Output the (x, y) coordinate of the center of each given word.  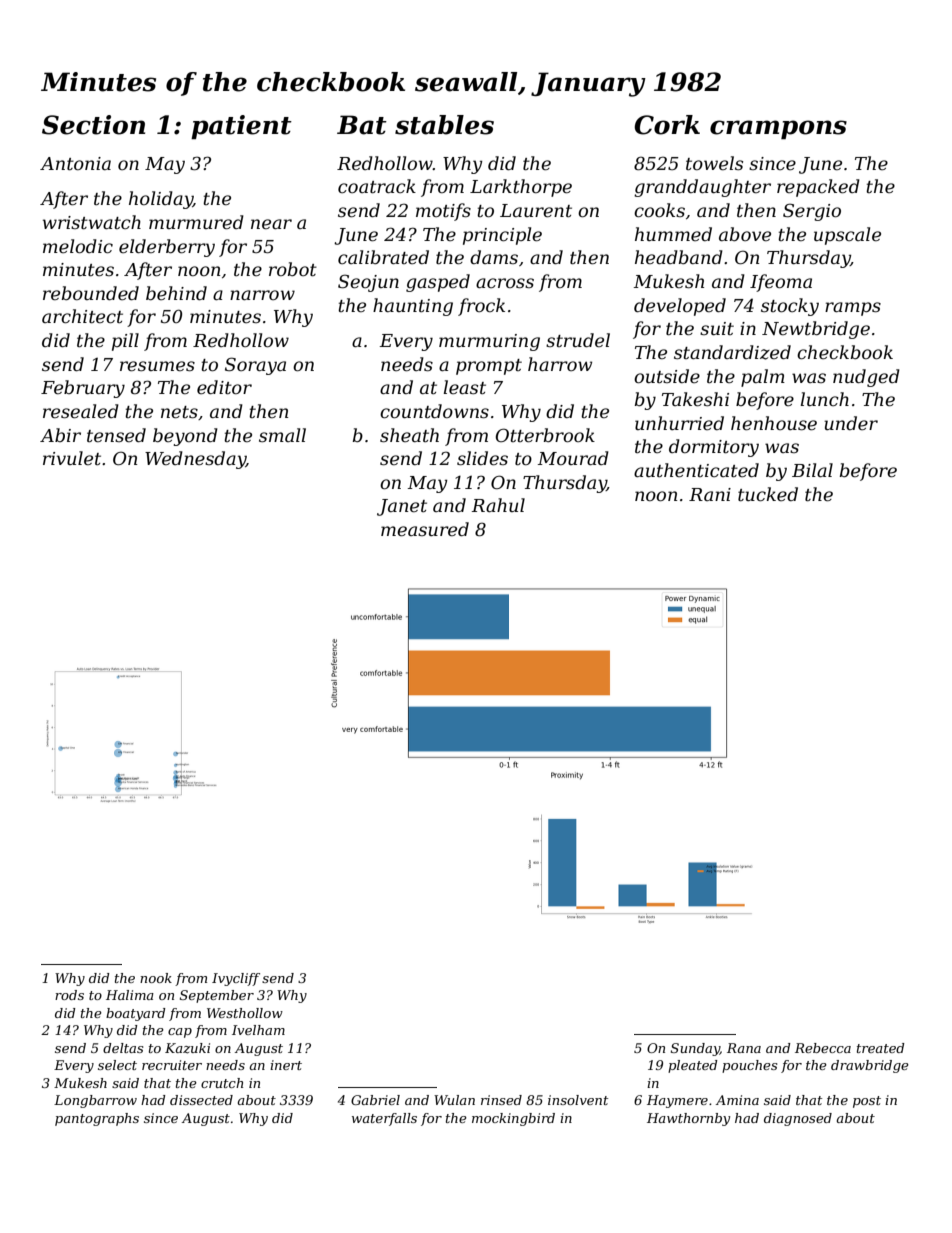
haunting (413, 307)
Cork (667, 125)
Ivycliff (236, 979)
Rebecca (823, 1048)
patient (241, 127)
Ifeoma (781, 283)
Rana (744, 1048)
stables (444, 125)
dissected (201, 1100)
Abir (60, 435)
